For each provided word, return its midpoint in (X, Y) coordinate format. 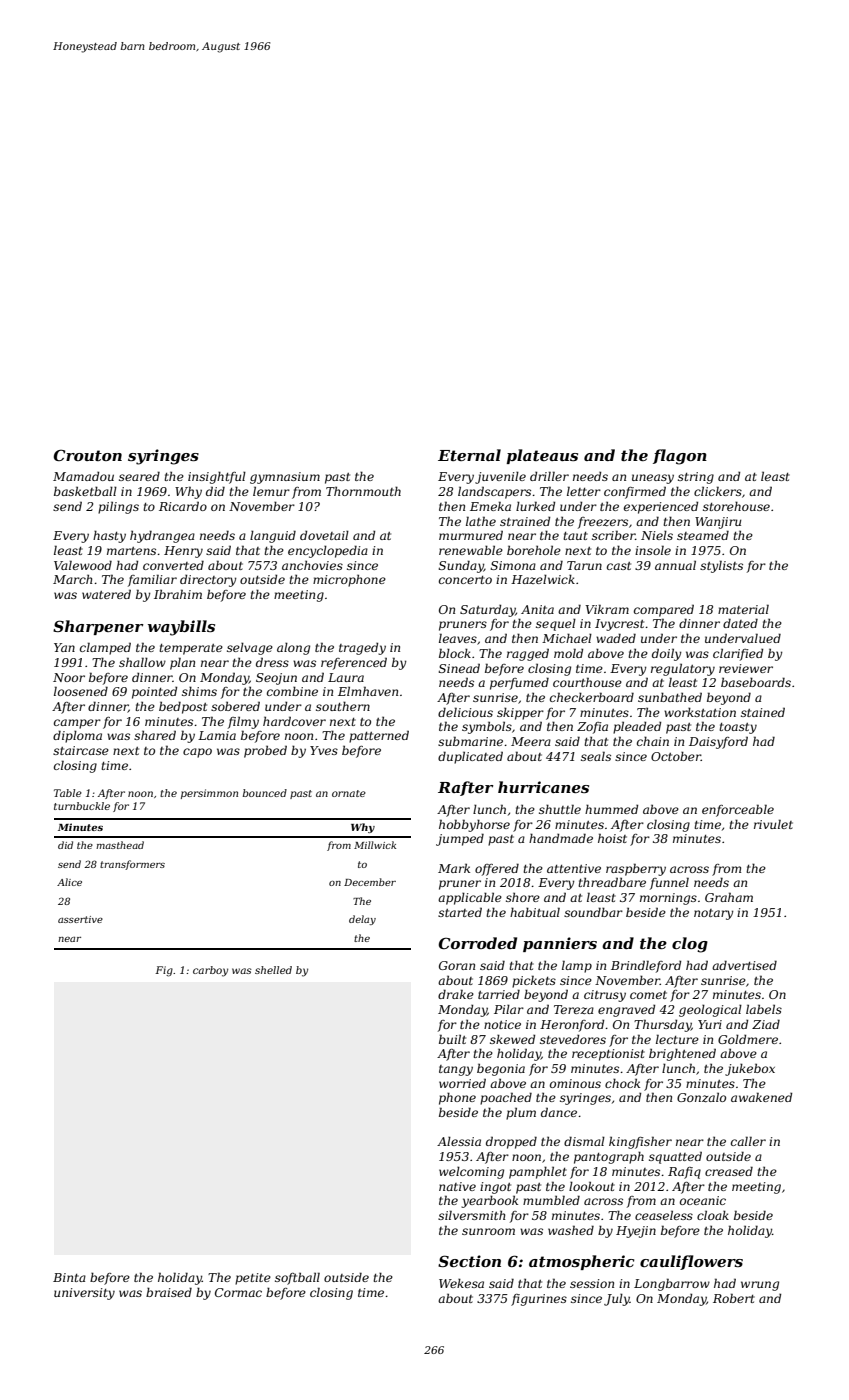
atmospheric (581, 1262)
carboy (210, 971)
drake (456, 994)
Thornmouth (363, 491)
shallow (142, 662)
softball (297, 1278)
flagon (680, 457)
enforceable (738, 810)
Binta (69, 1277)
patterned (379, 736)
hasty (109, 536)
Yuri (710, 1024)
